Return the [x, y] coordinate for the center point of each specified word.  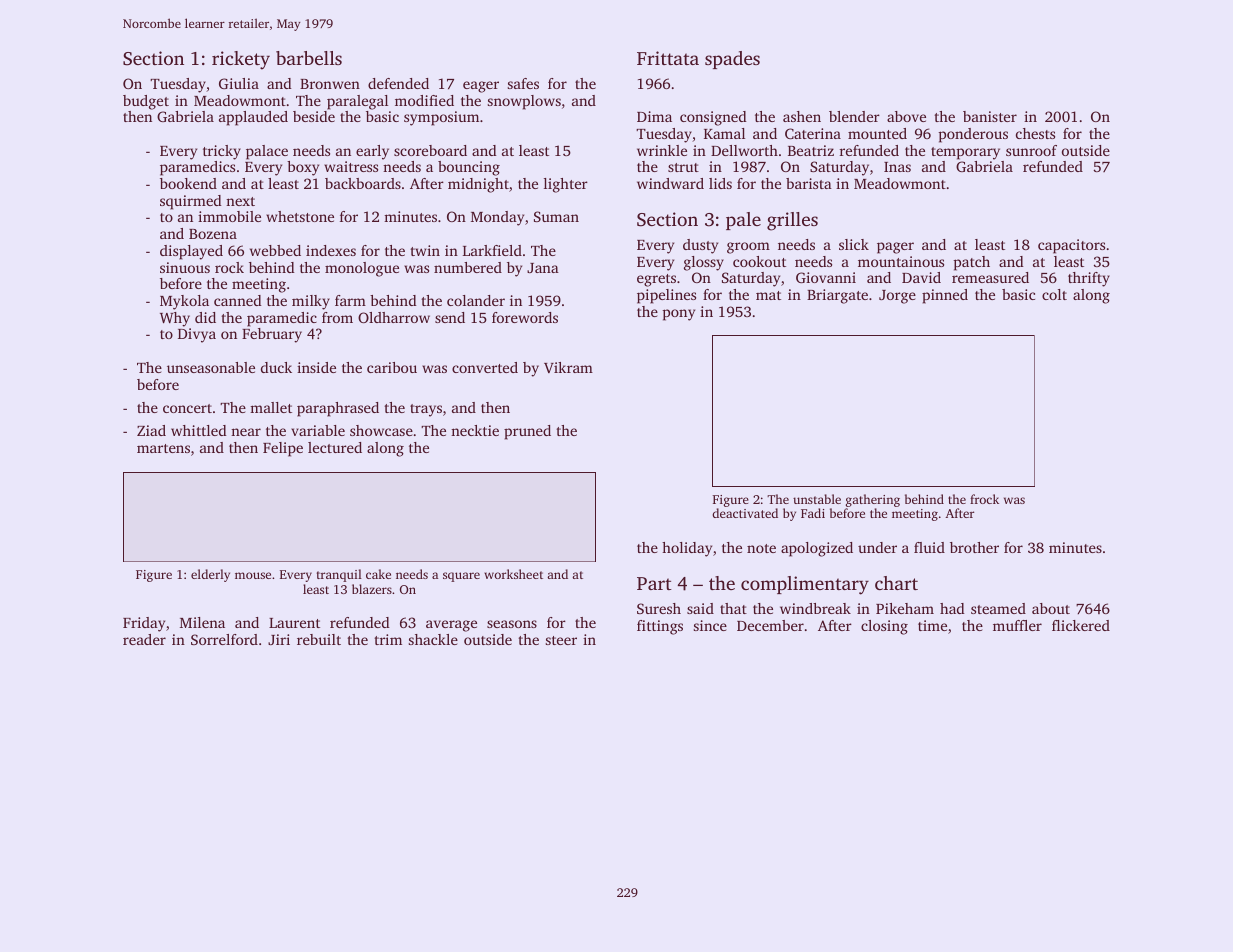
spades [732, 60]
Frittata [668, 58]
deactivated [745, 513]
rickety [241, 60]
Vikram [568, 367]
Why [175, 319]
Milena [202, 622]
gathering [873, 500]
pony [679, 315]
